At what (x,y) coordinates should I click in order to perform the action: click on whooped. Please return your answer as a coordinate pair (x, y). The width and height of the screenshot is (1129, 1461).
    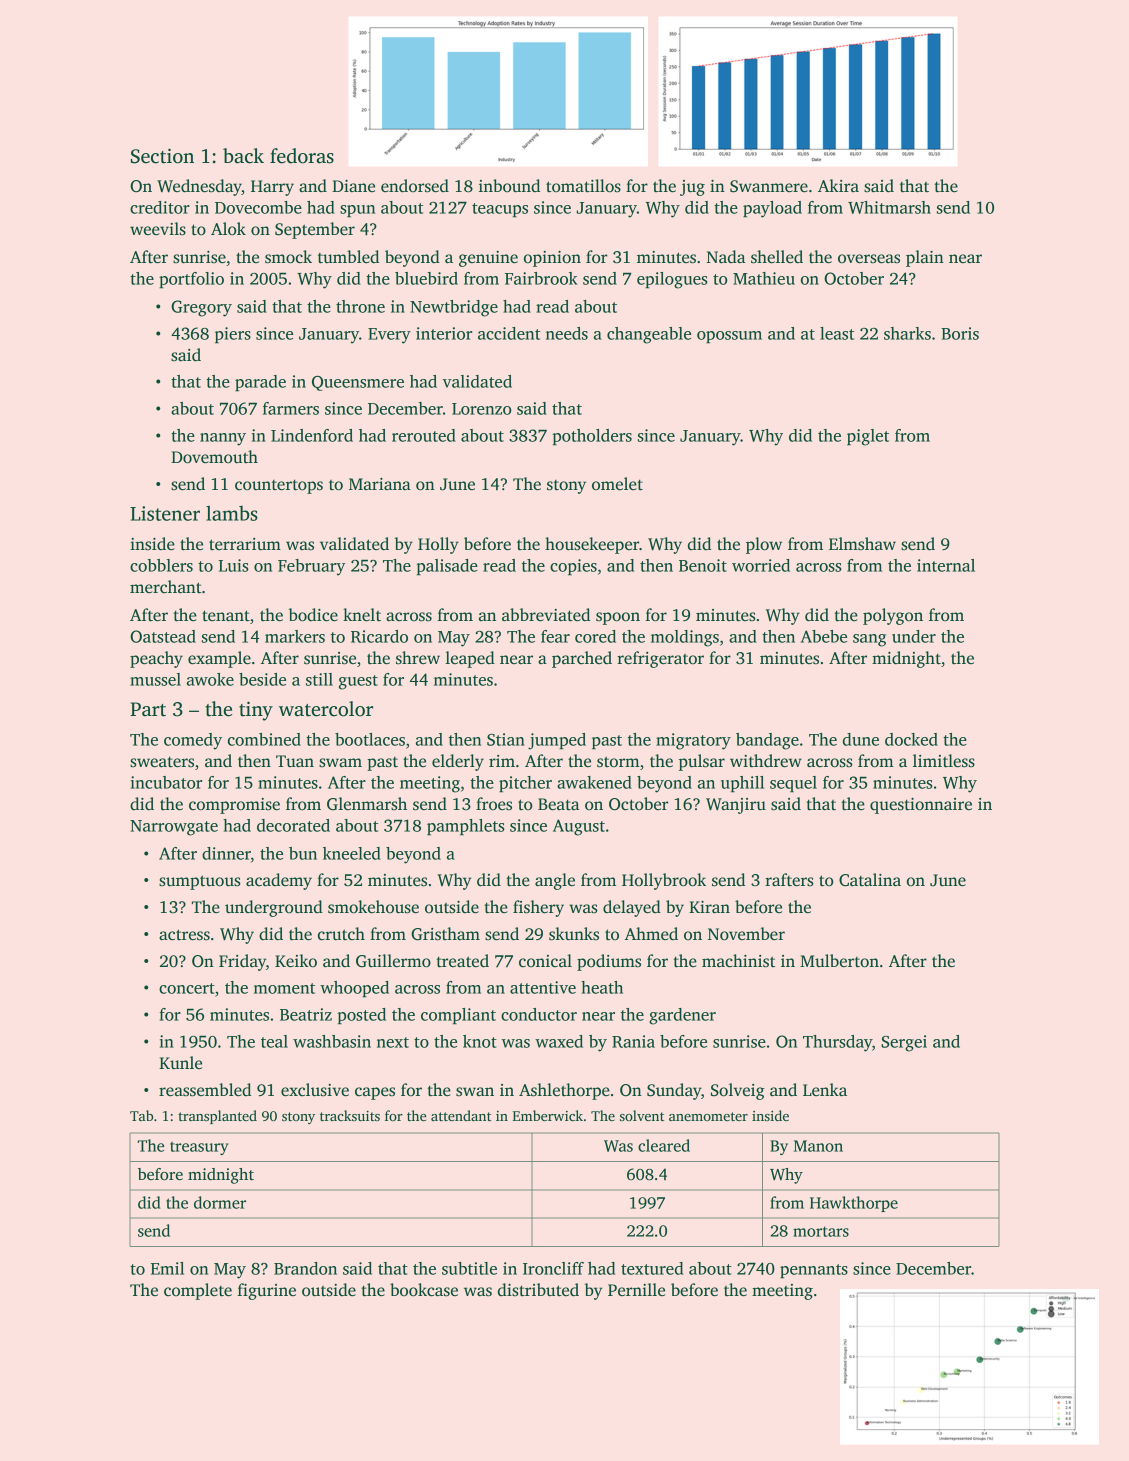
    Looking at the image, I should click on (354, 989).
